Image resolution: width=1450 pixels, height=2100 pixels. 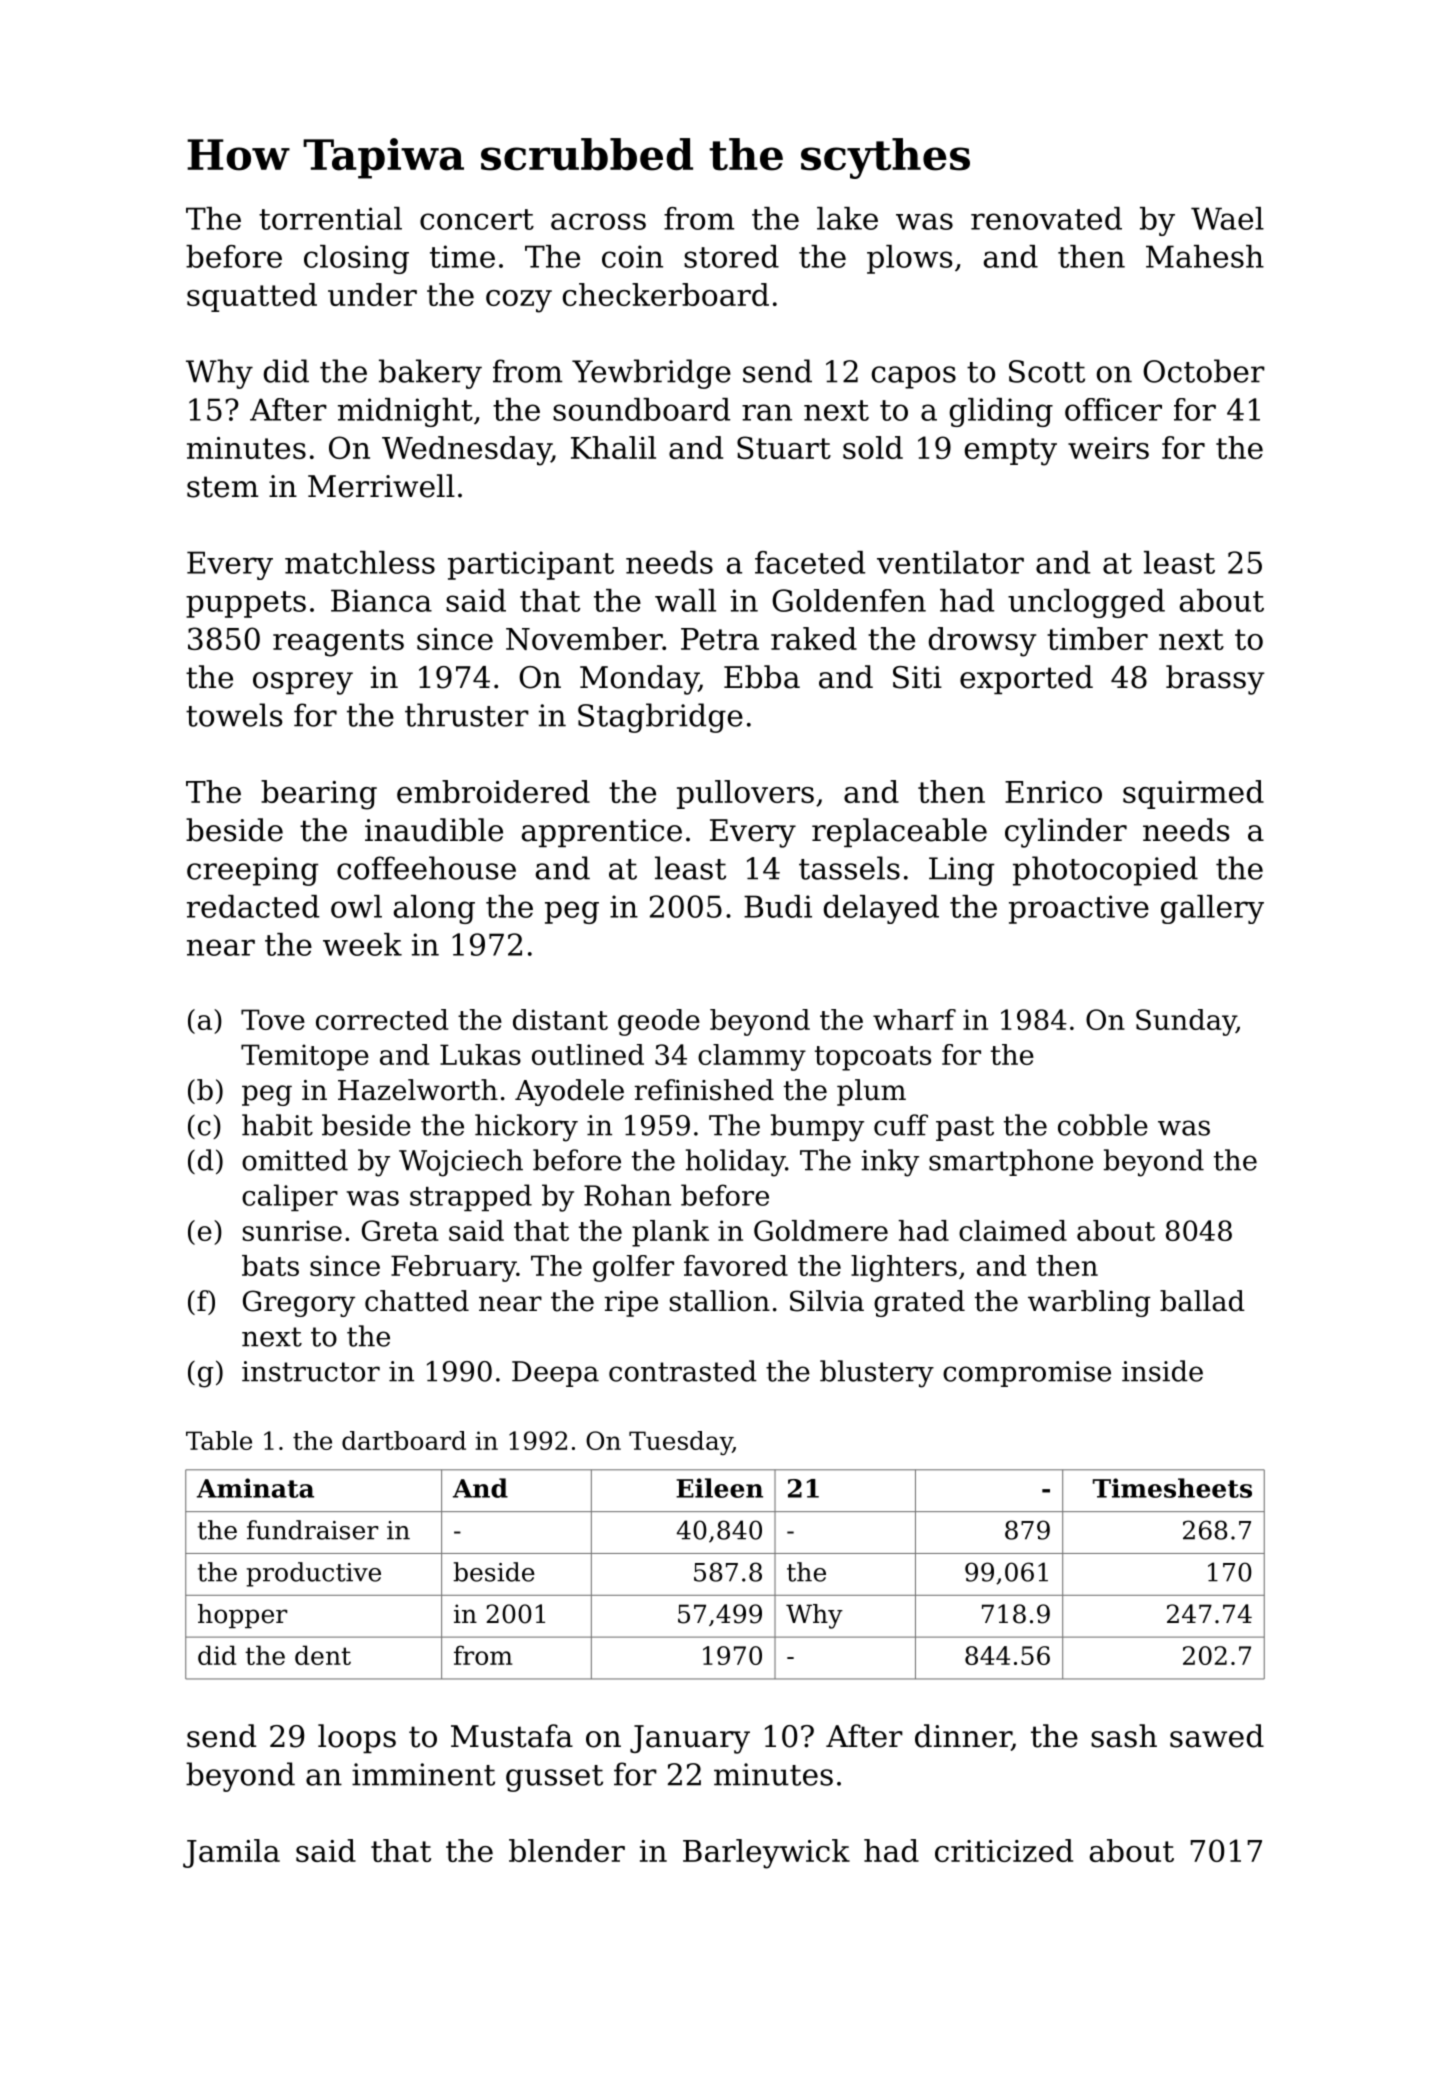 I want to click on plows, so click(x=910, y=259).
